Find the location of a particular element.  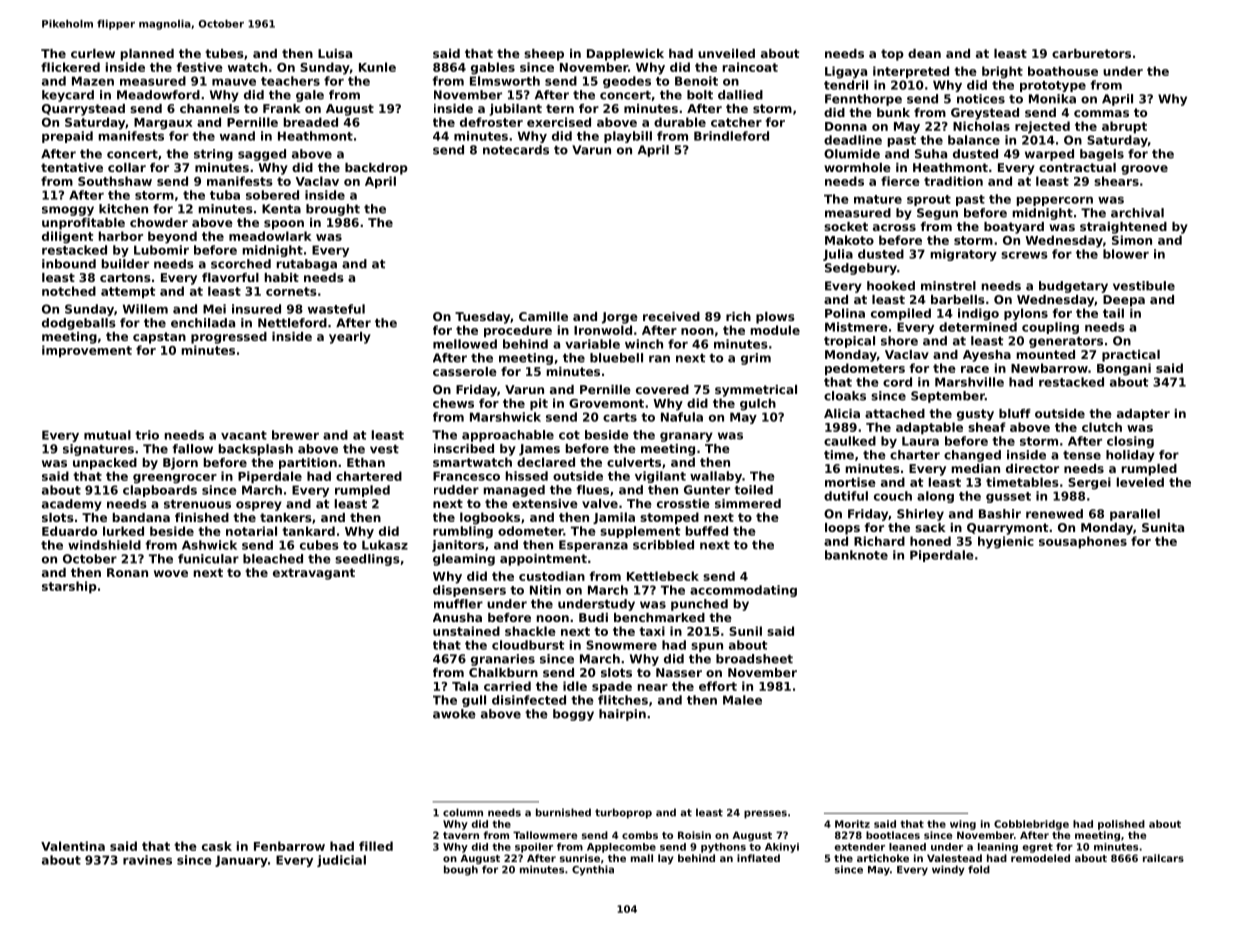

cubes is located at coordinates (319, 545).
